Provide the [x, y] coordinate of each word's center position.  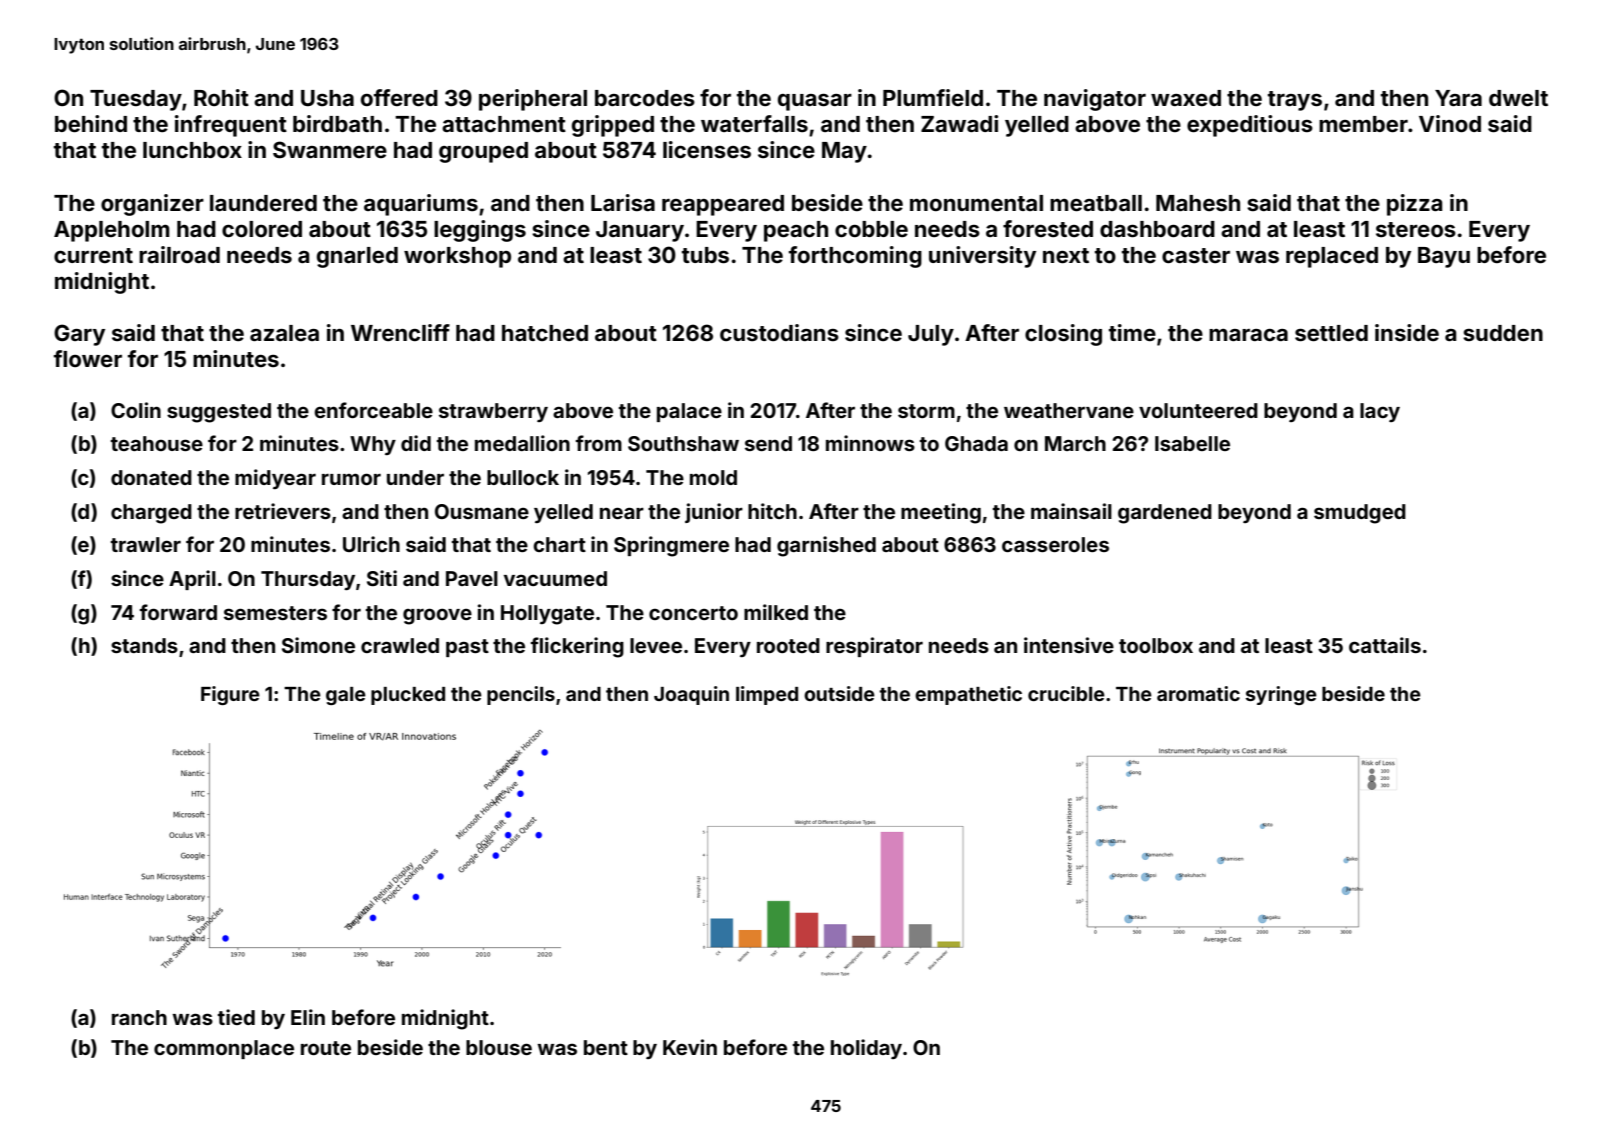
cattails [1385, 645]
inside [1407, 332]
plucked [408, 696]
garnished [826, 546]
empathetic [968, 695]
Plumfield [933, 97]
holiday [866, 1049]
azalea [284, 333]
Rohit [221, 97]
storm [926, 411]
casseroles [1055, 544]
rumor [351, 479]
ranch [139, 1017]
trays [1295, 101]
